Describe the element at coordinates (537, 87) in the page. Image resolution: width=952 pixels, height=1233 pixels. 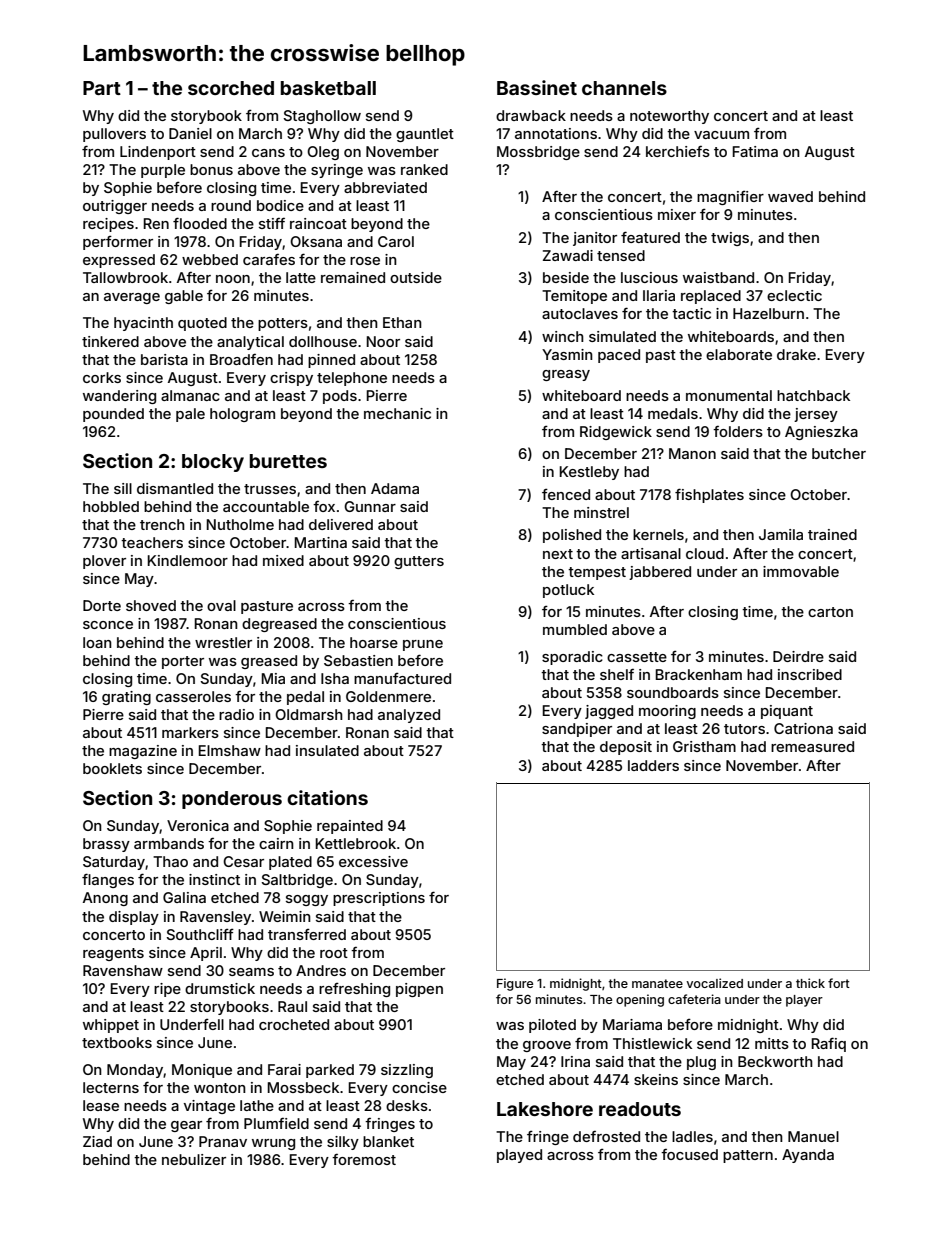
I see `Bassinet` at that location.
